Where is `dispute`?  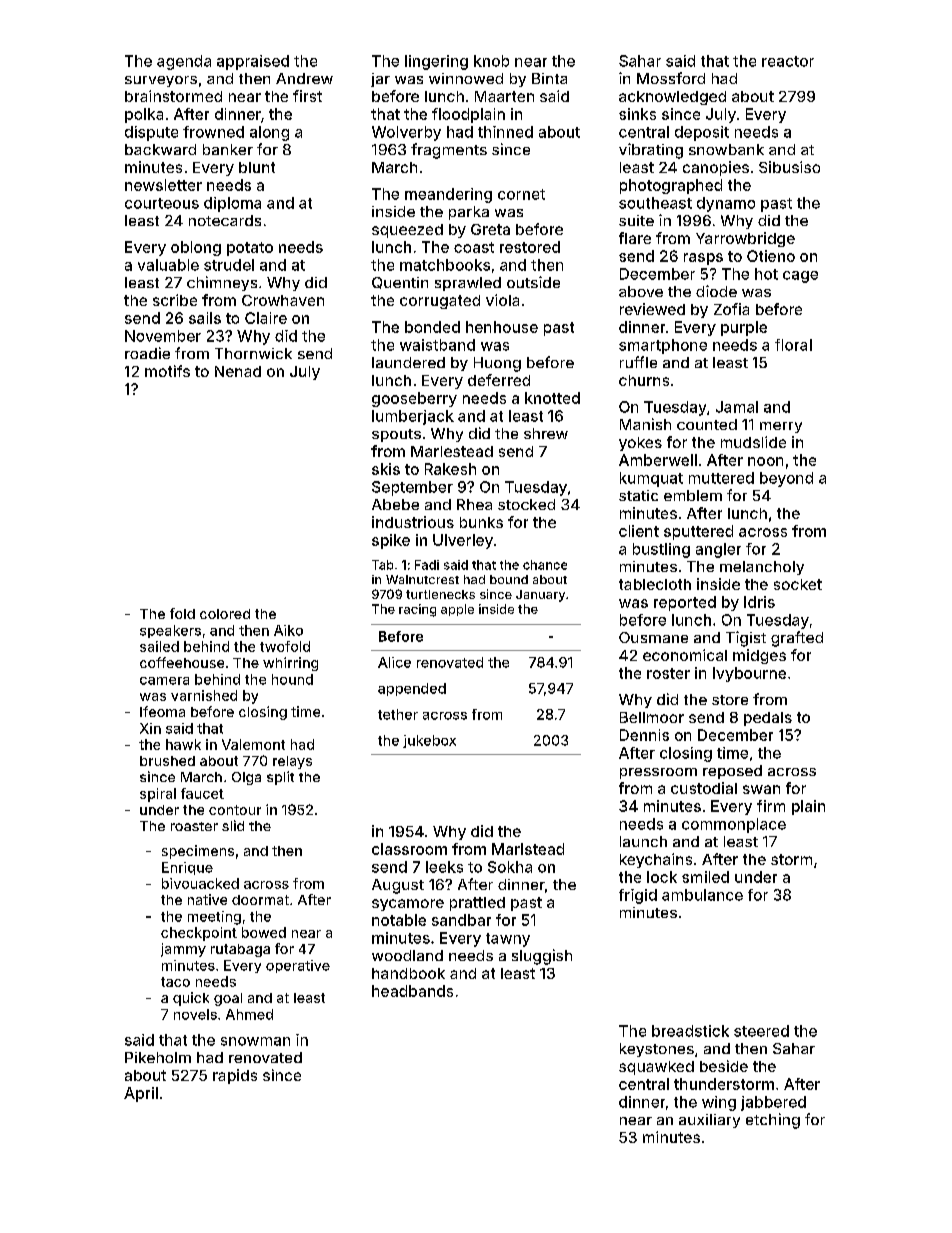
dispute is located at coordinates (151, 133).
